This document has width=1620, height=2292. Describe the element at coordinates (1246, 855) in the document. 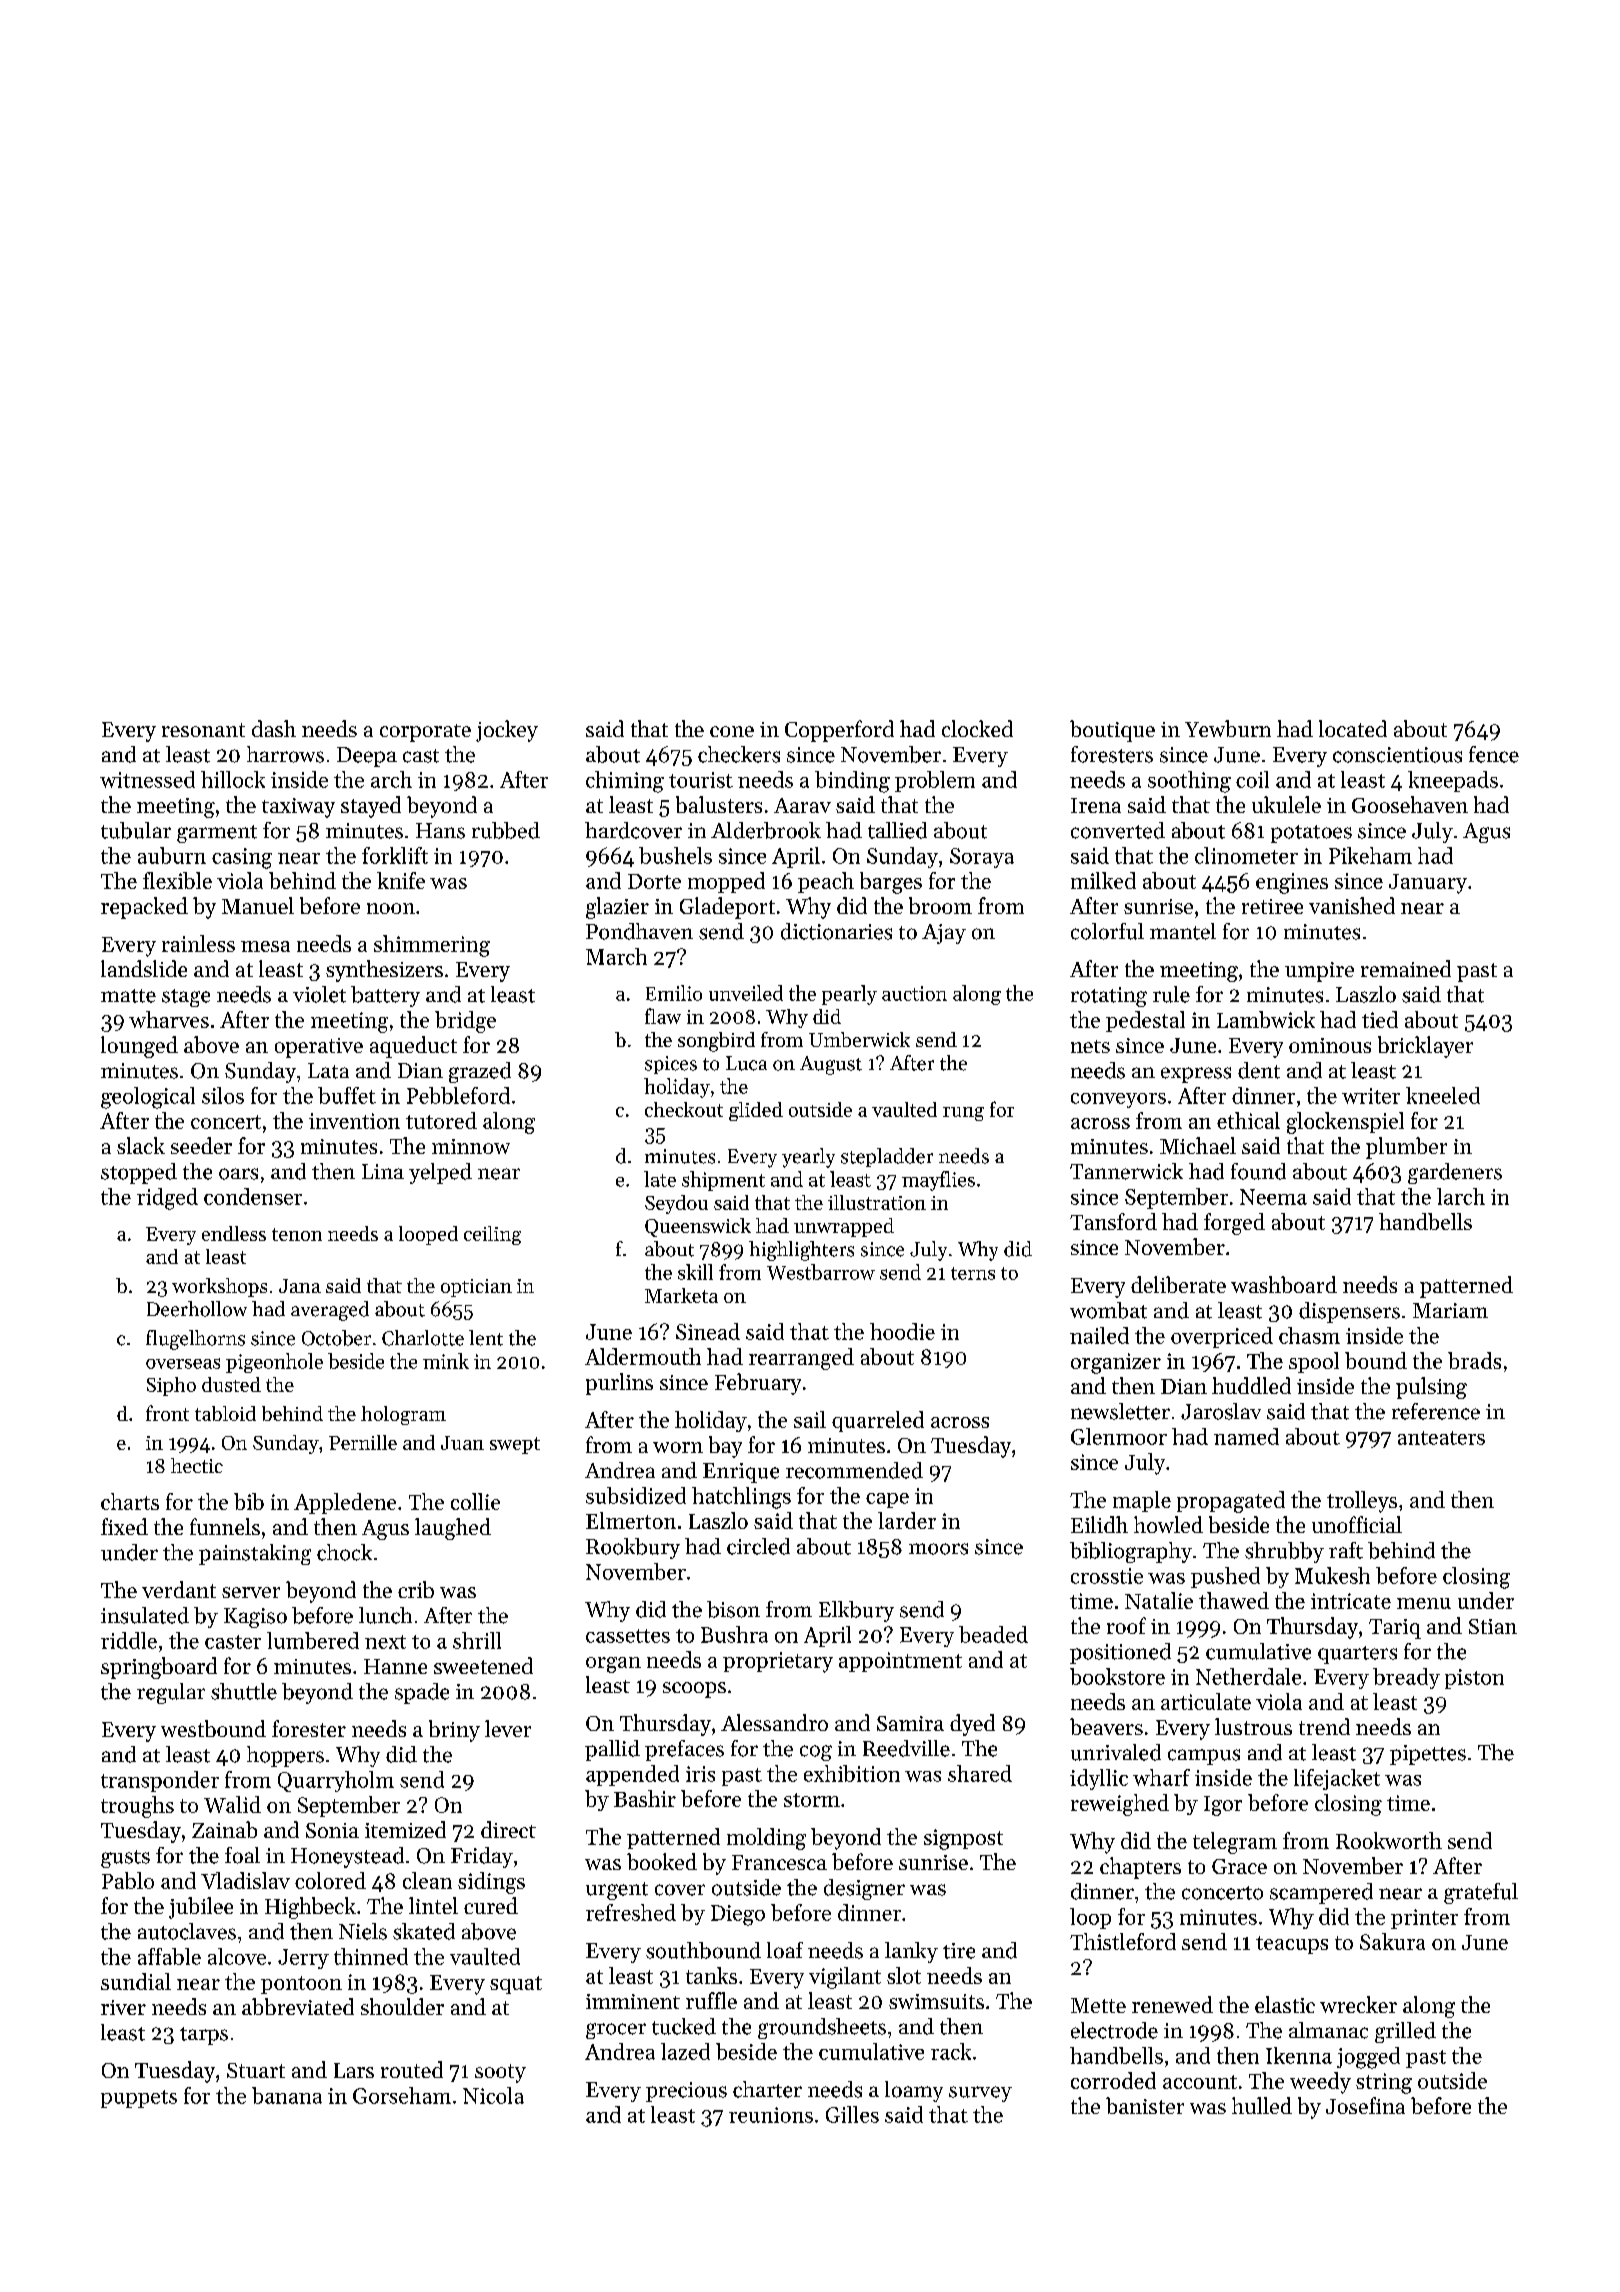

I see `clinometer` at that location.
